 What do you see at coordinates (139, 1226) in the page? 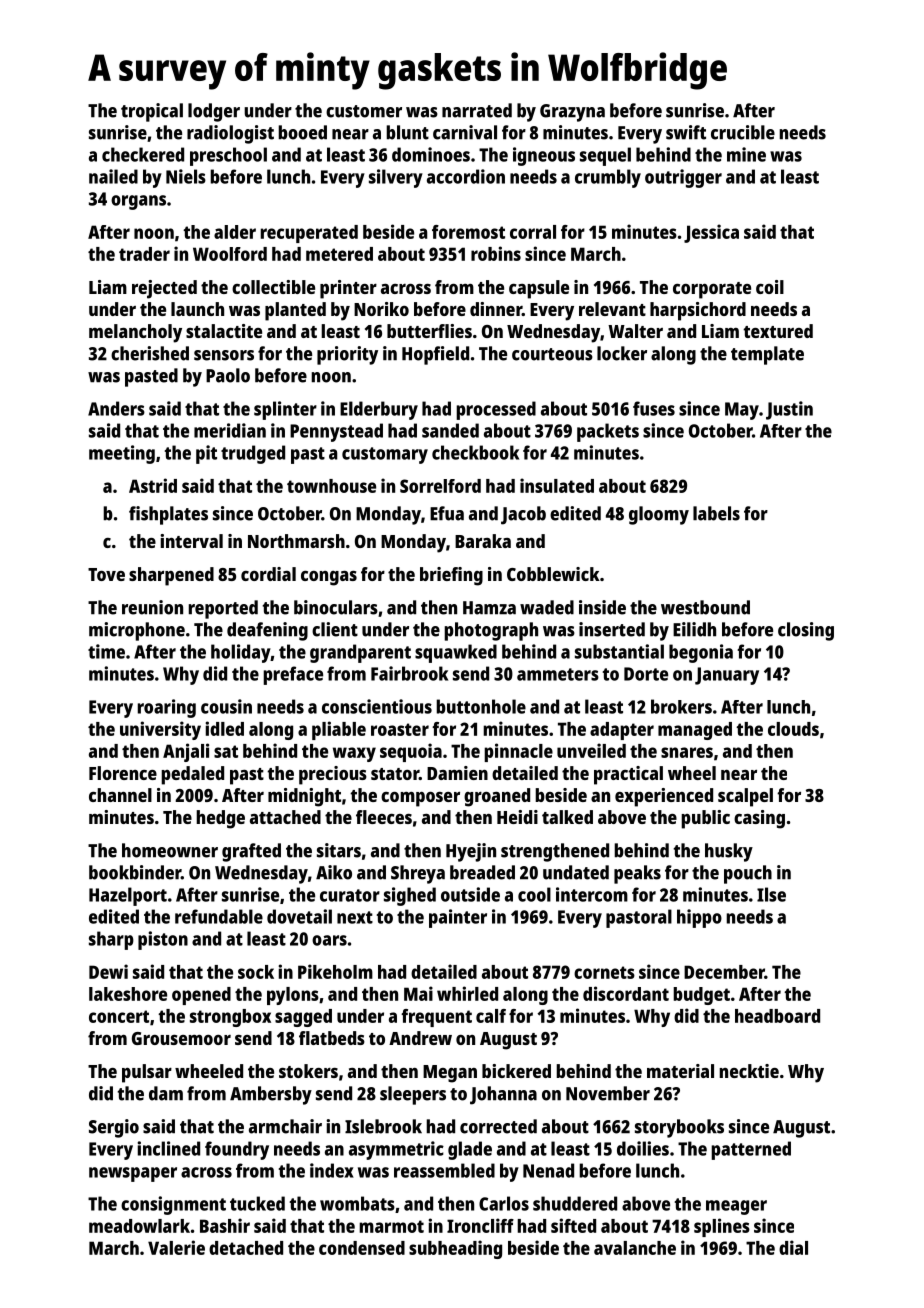
I see `meadowlark` at bounding box center [139, 1226].
